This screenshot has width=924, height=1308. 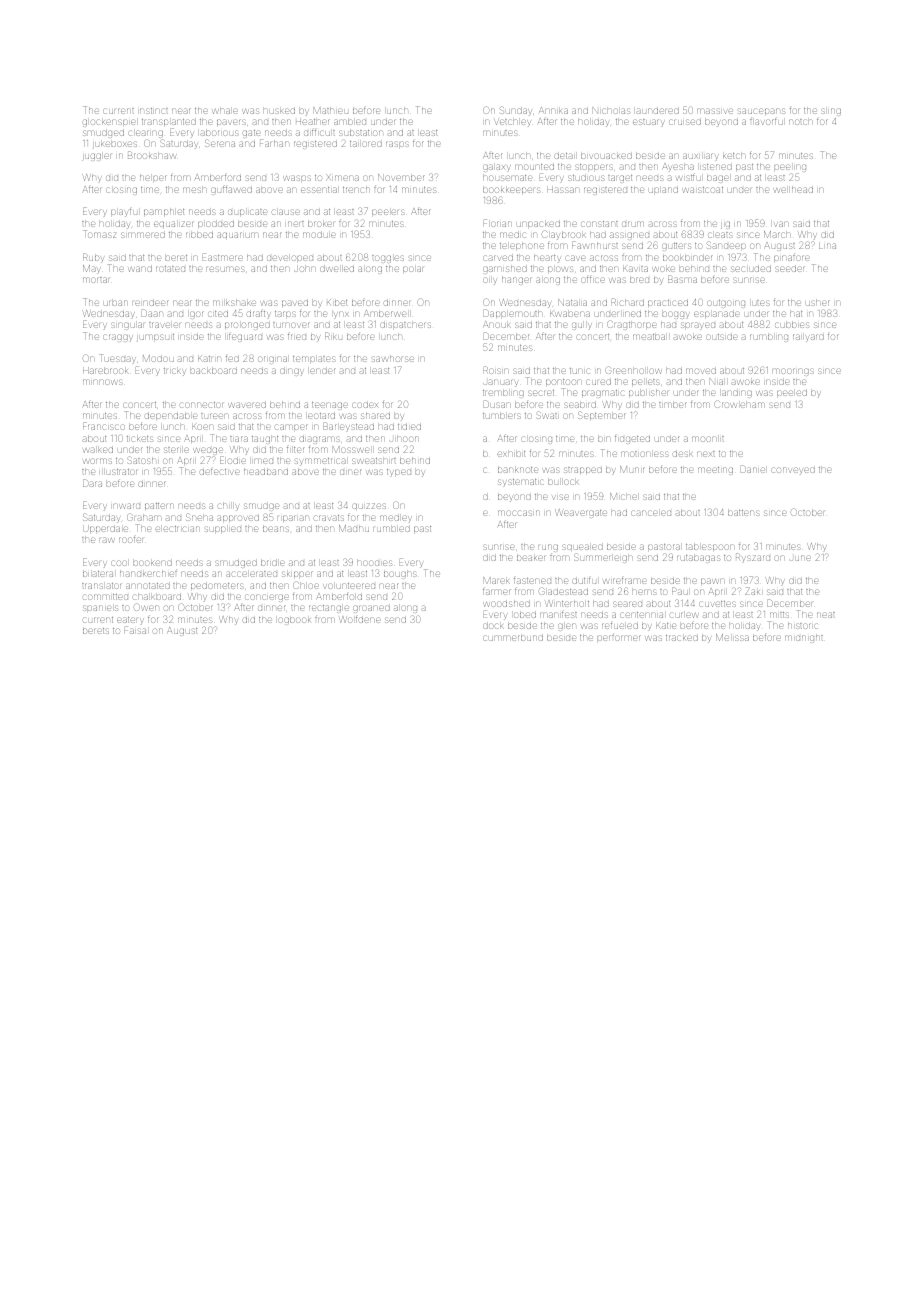 What do you see at coordinates (140, 269) in the screenshot?
I see `wand` at bounding box center [140, 269].
